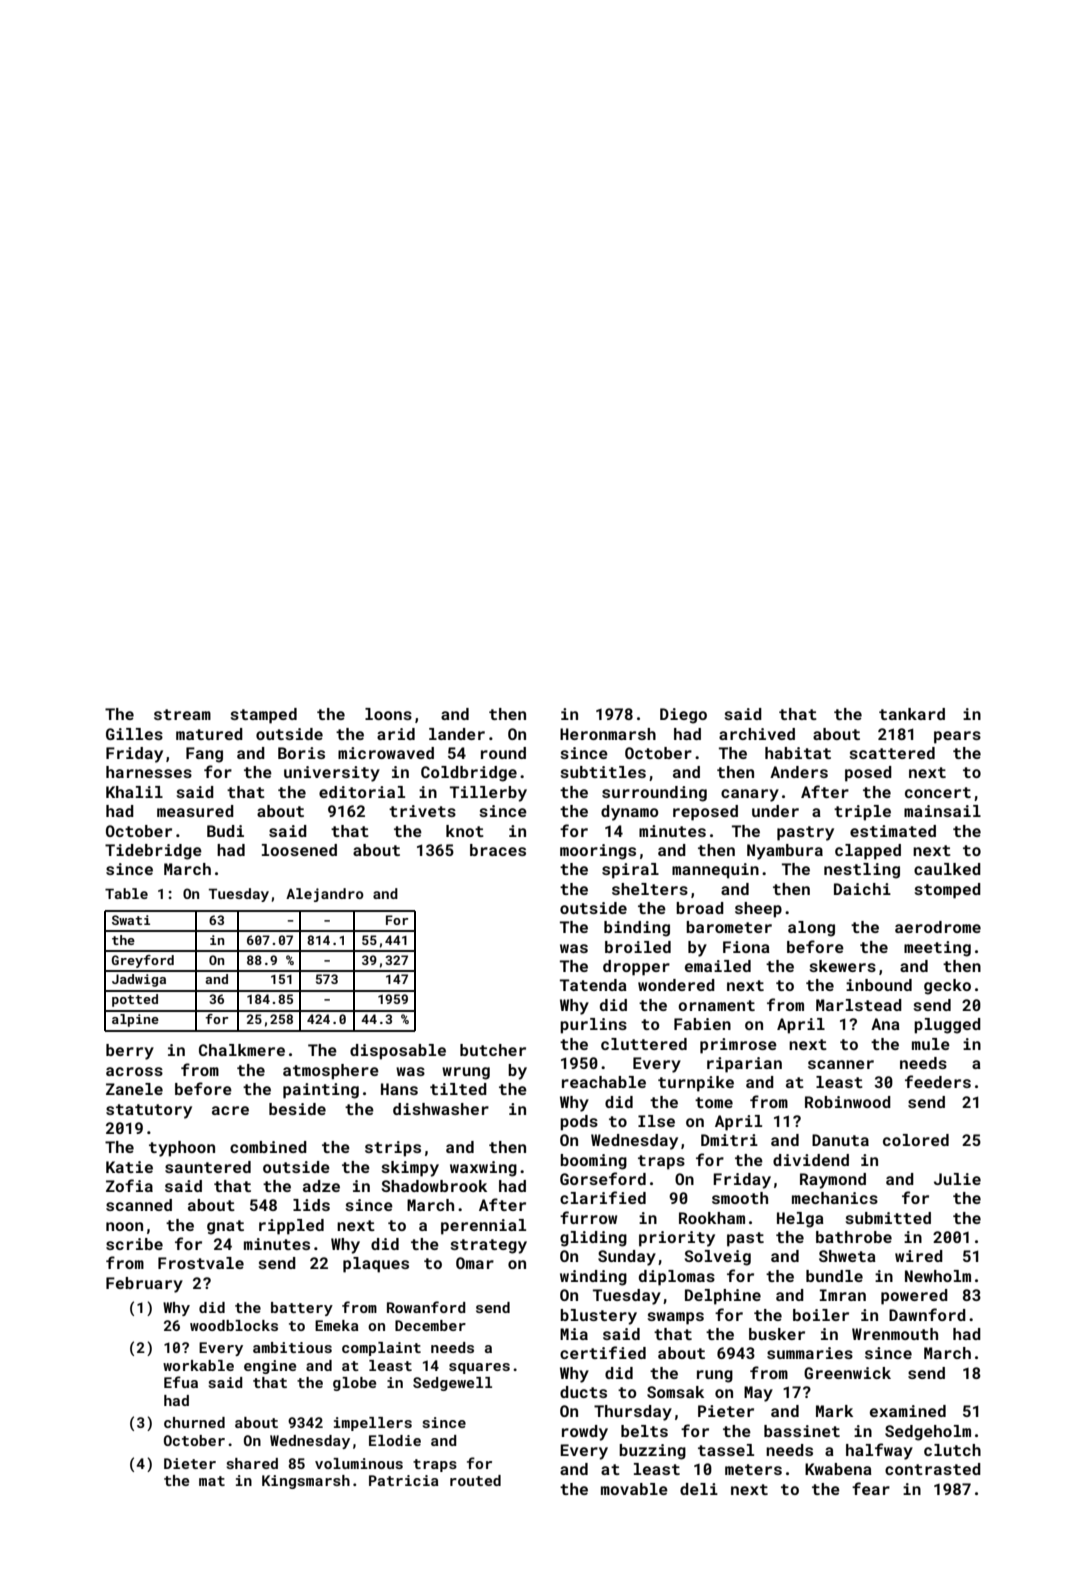  What do you see at coordinates (841, 1064) in the screenshot?
I see `scanner` at bounding box center [841, 1064].
